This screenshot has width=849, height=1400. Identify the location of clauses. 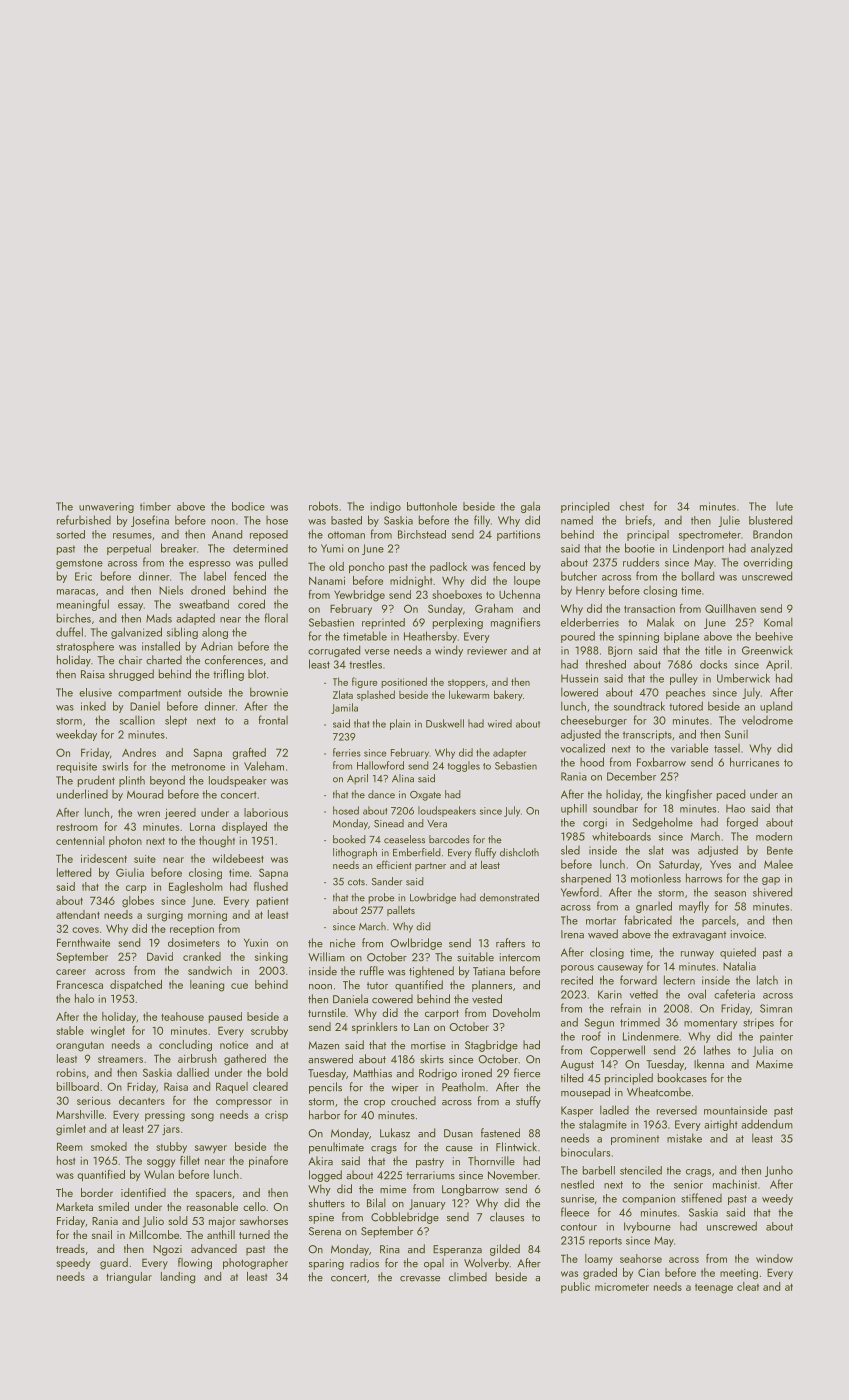
(507, 1217).
